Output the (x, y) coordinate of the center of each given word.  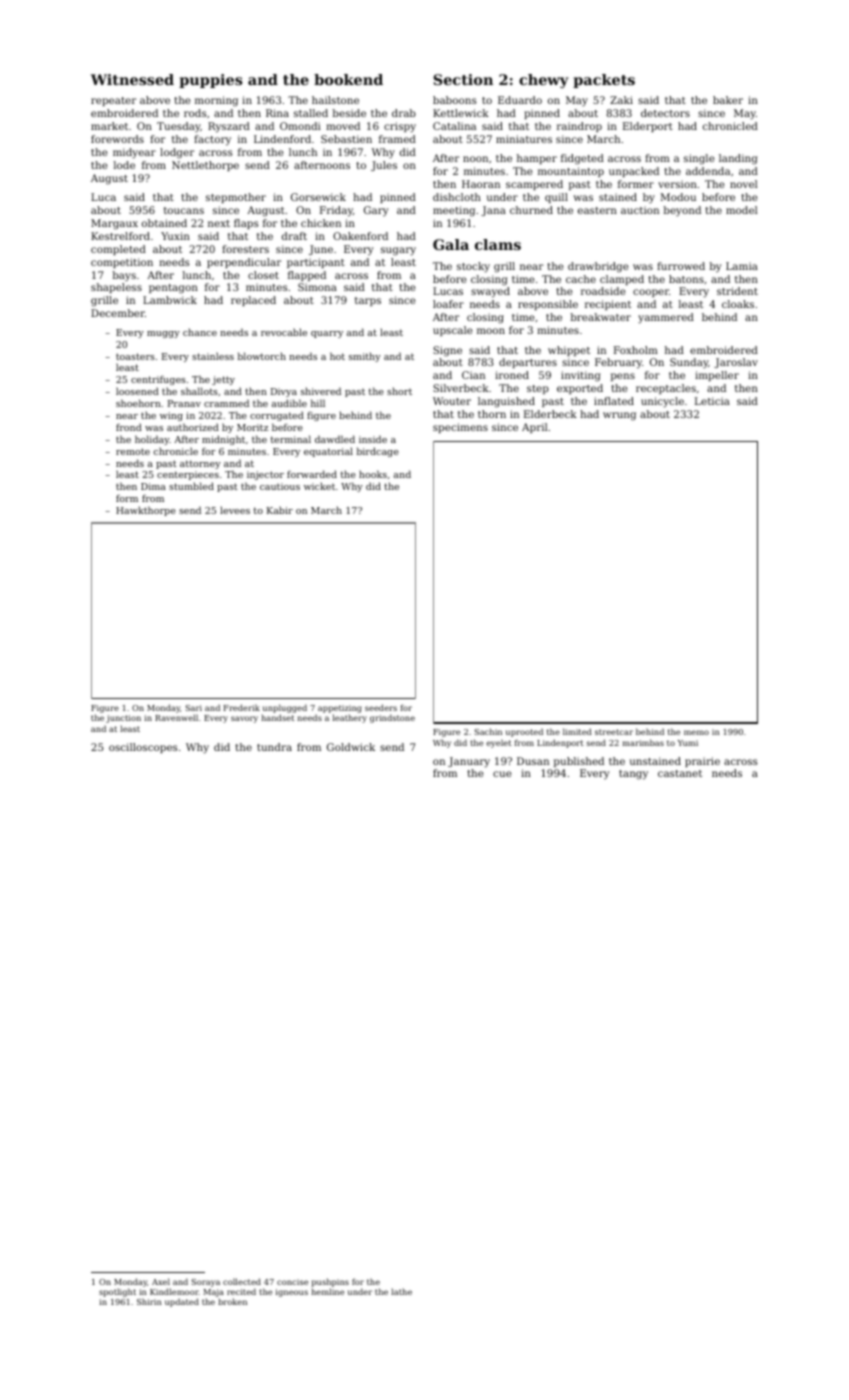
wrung (619, 416)
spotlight (117, 1292)
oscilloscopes (143, 748)
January (469, 762)
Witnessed (132, 79)
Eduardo (520, 100)
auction (640, 210)
